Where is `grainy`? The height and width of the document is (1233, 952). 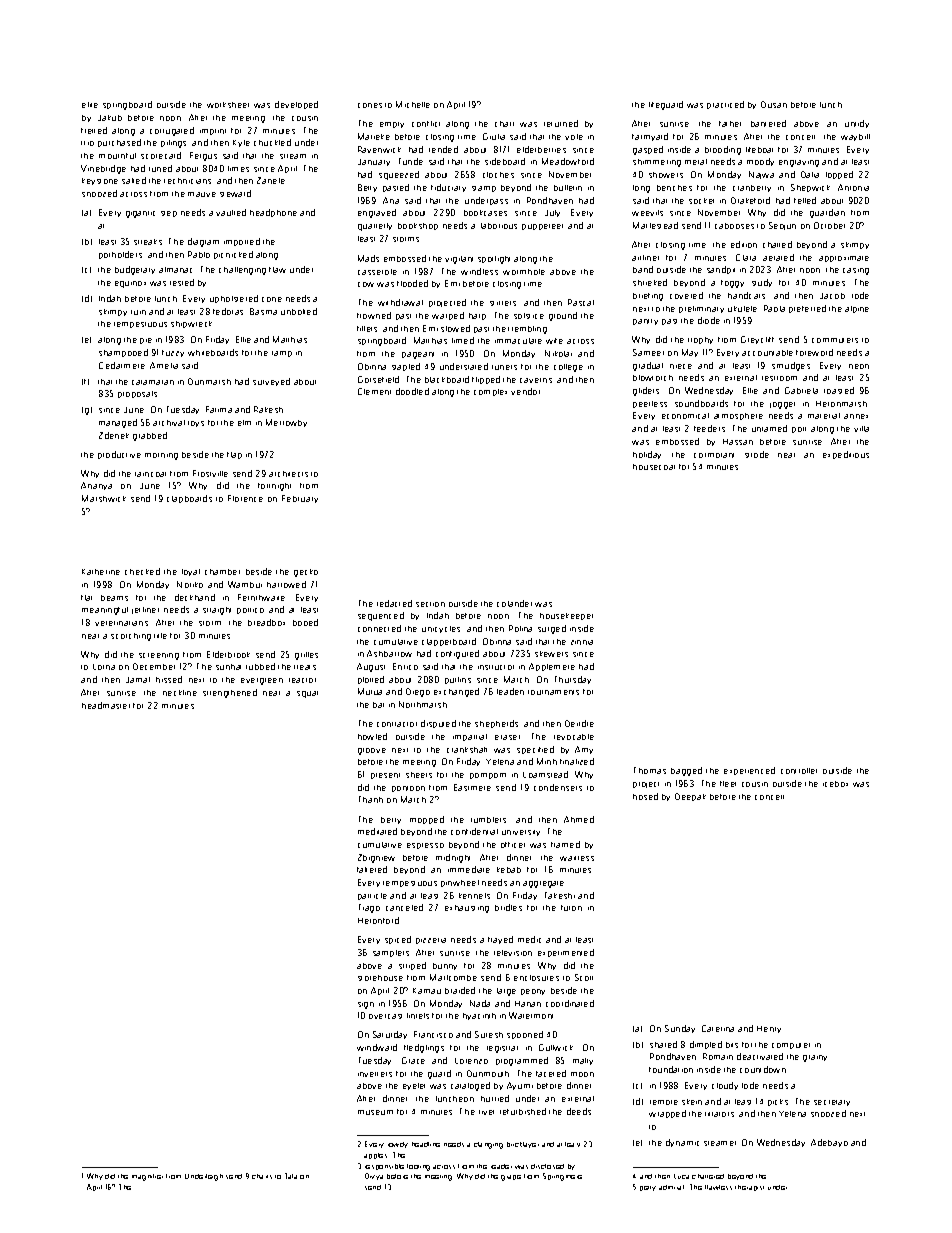 grainy is located at coordinates (815, 1058).
